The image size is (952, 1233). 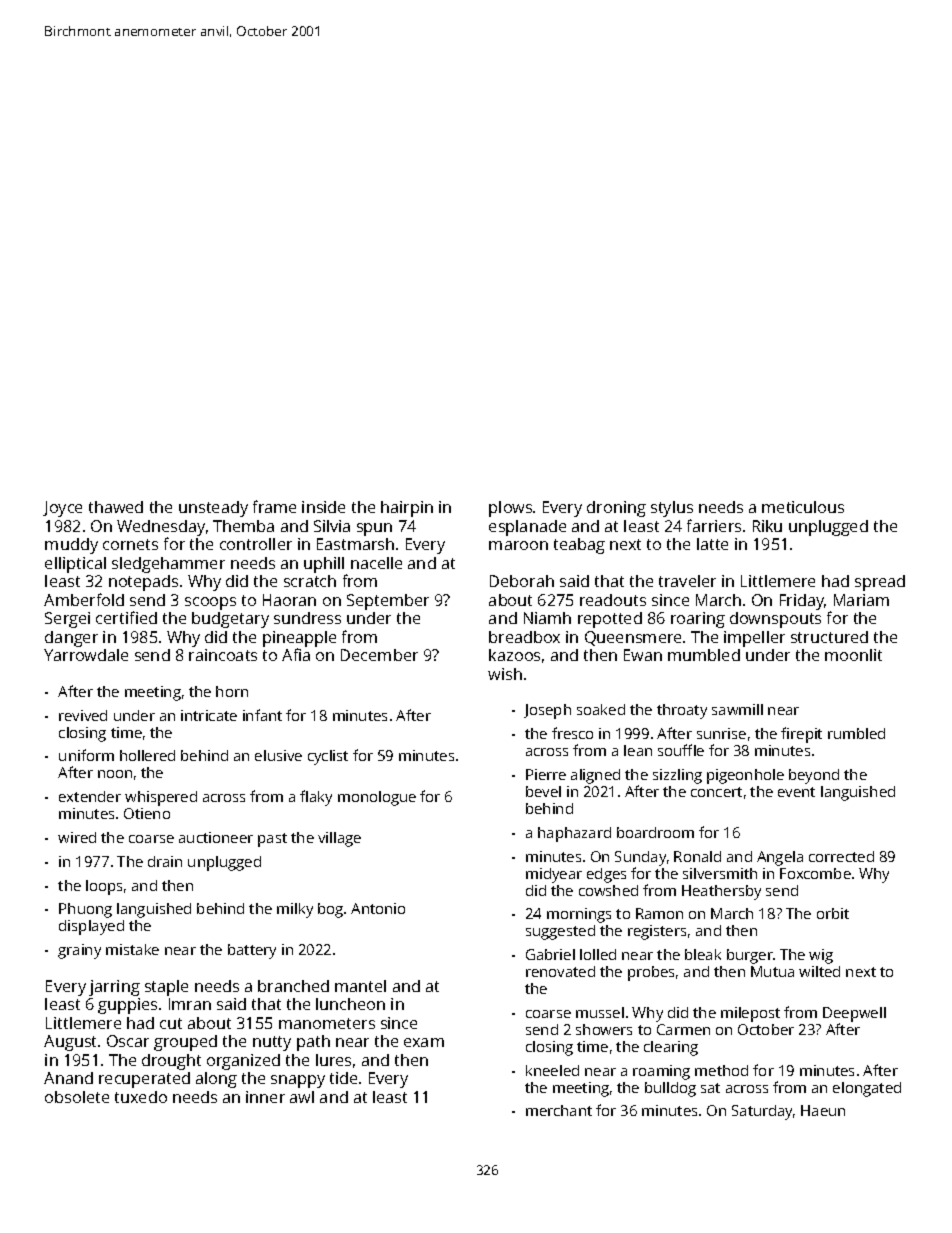 What do you see at coordinates (803, 507) in the screenshot?
I see `meticulous` at bounding box center [803, 507].
